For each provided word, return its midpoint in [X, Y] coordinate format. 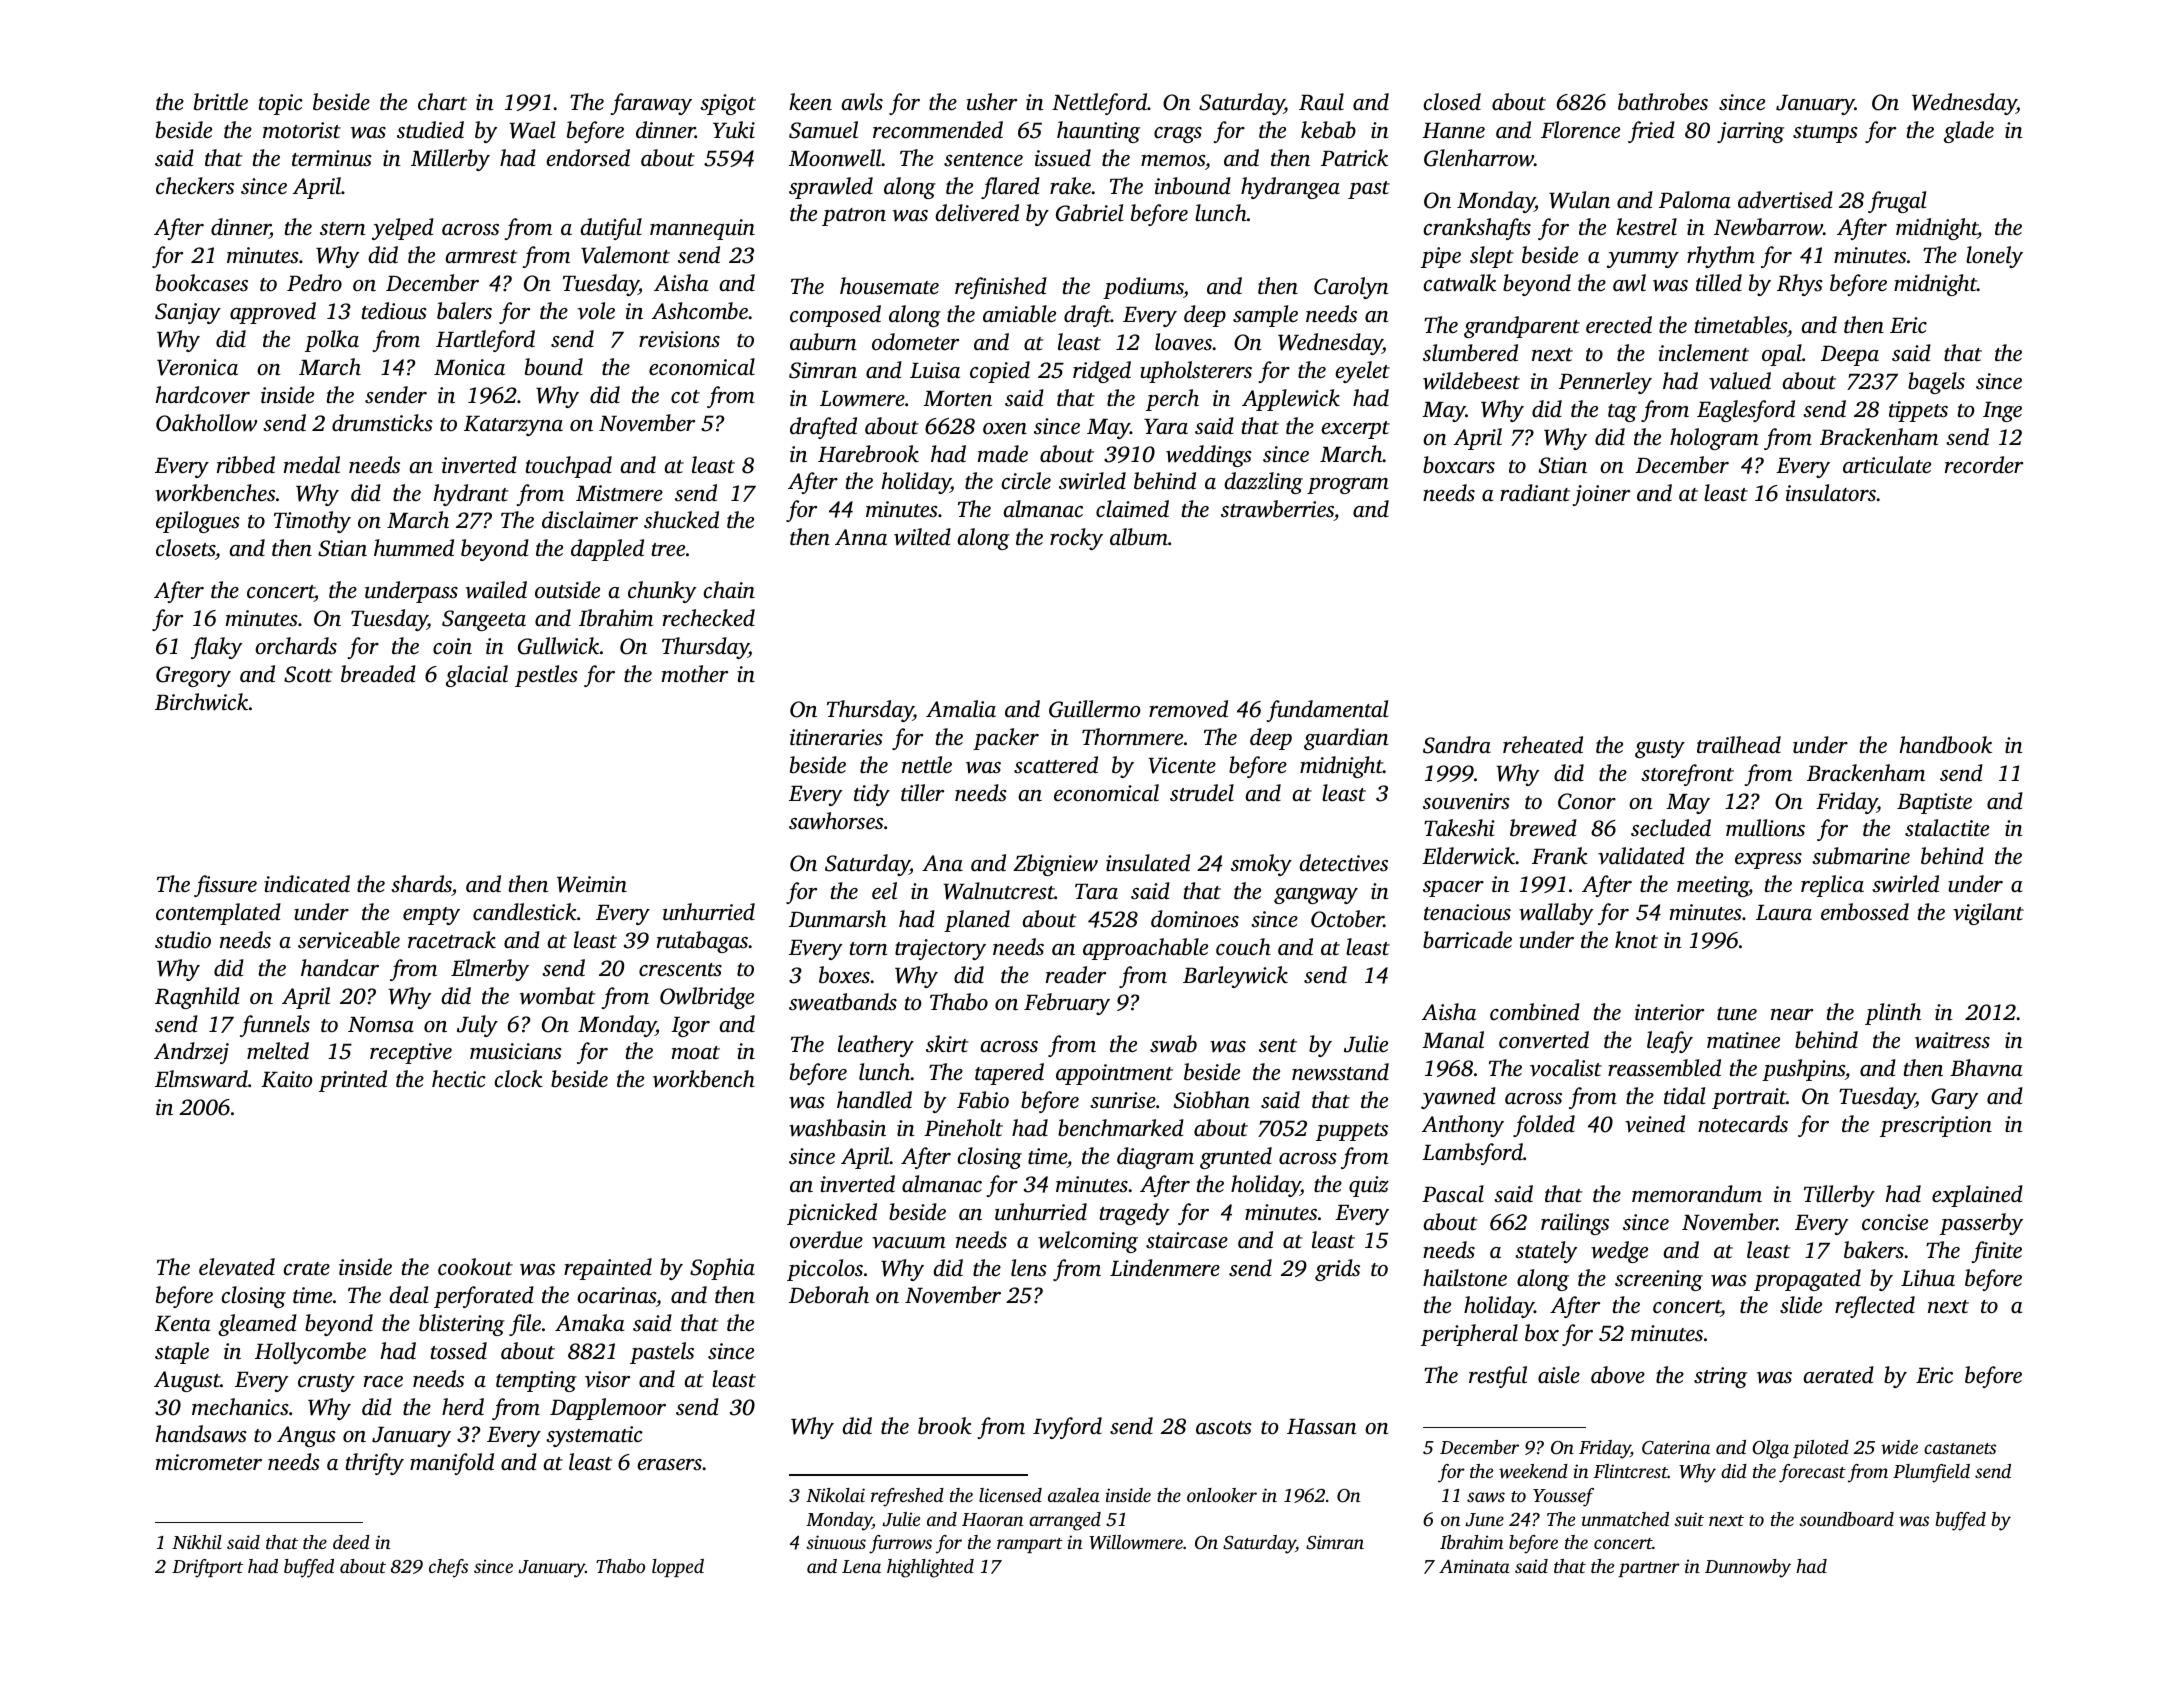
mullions [1765, 828]
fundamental [1327, 711]
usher [992, 102]
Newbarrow [1768, 227]
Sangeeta [484, 620]
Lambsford [1472, 1154]
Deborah [829, 1295]
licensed [1010, 1495]
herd [463, 1406]
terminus [332, 158]
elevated [237, 1267]
